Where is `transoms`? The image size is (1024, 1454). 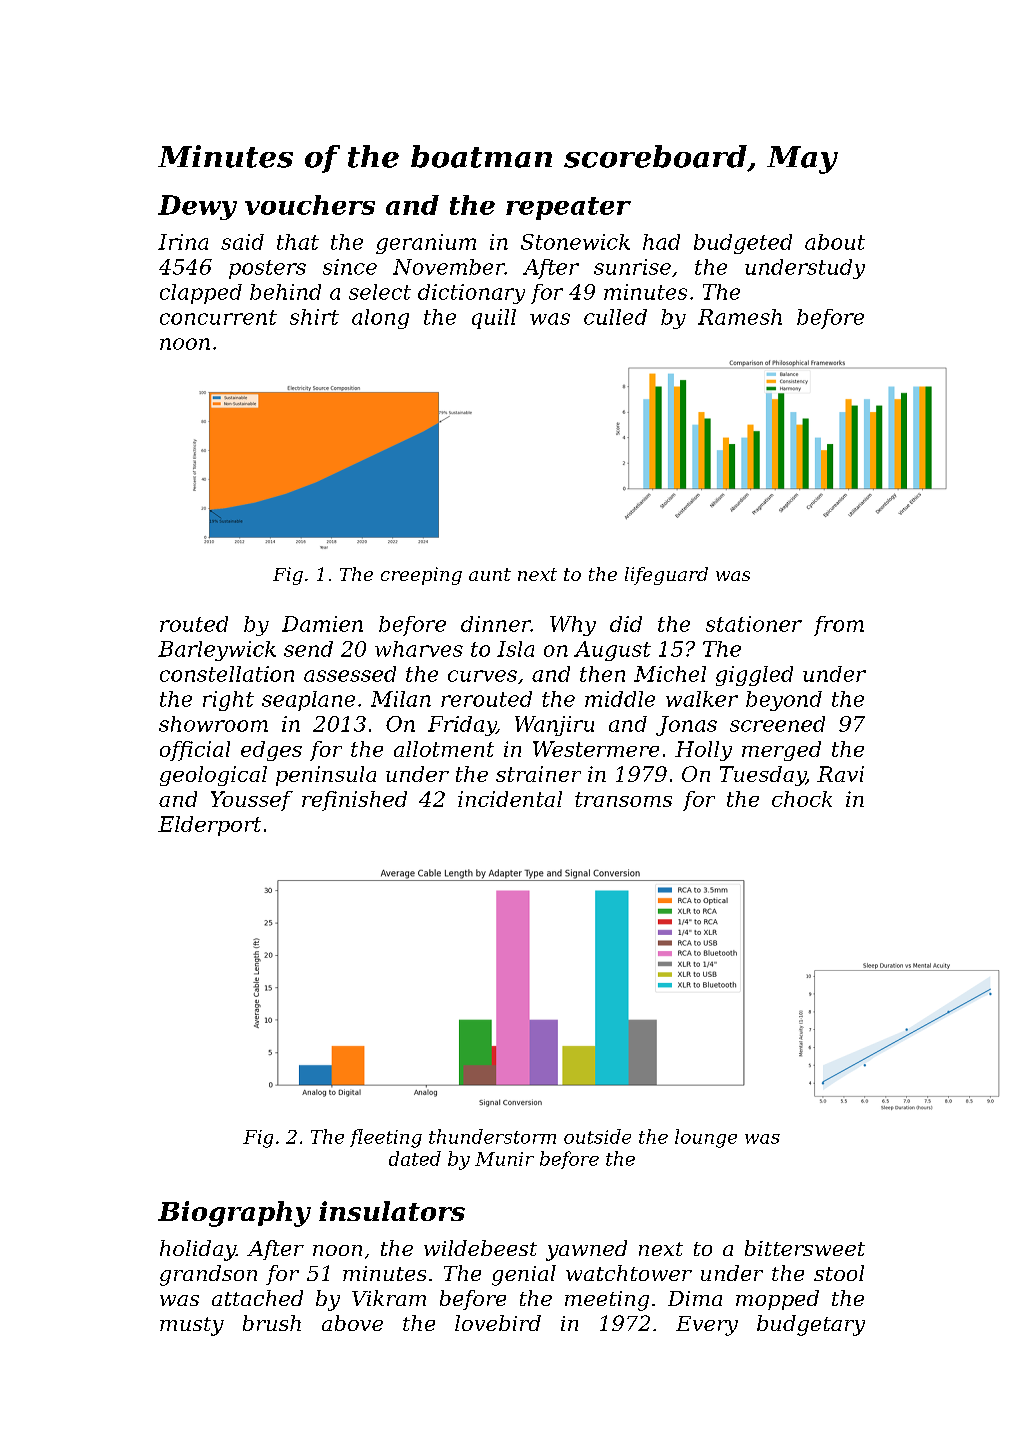 transoms is located at coordinates (623, 799).
